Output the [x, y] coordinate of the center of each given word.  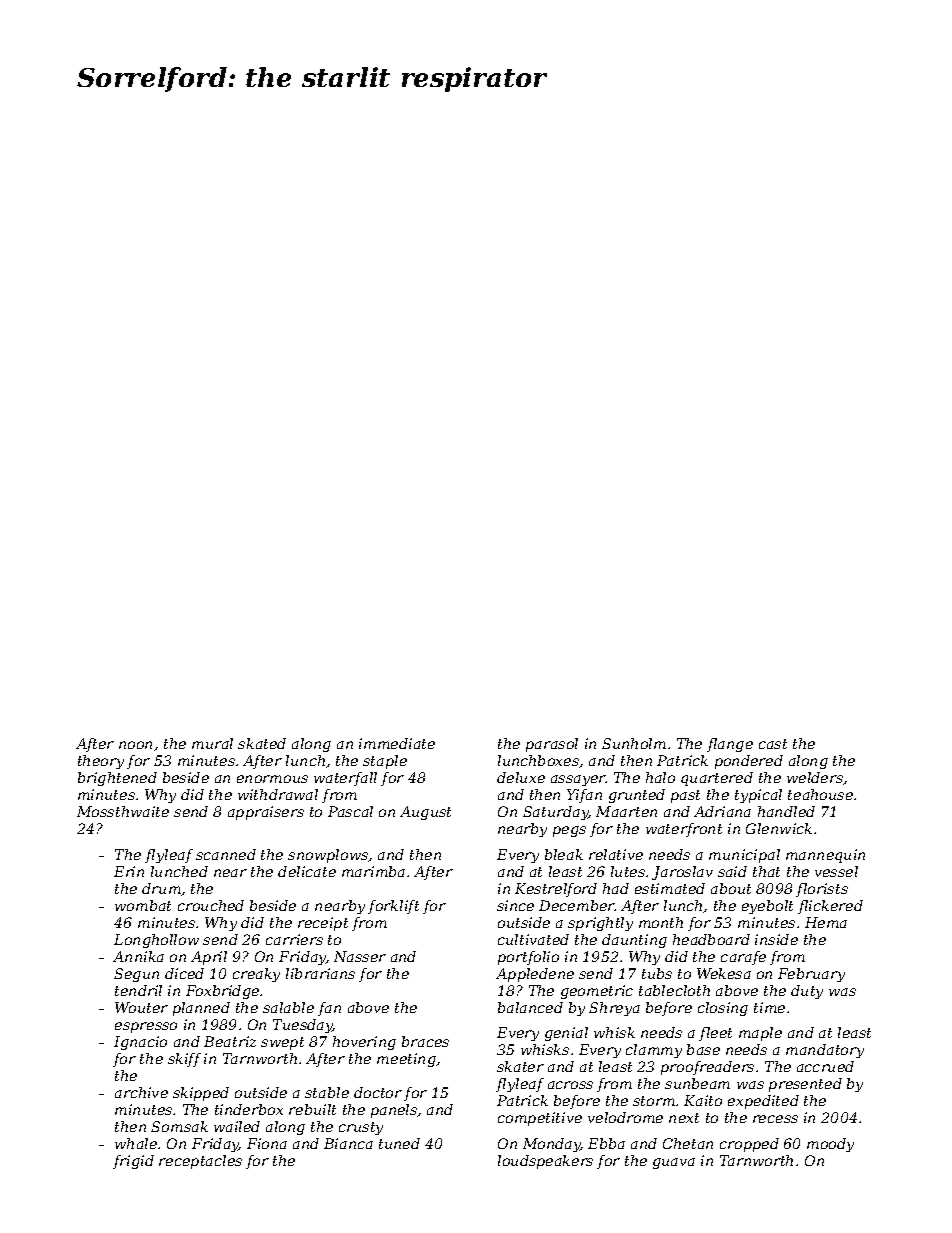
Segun [136, 975]
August [425, 813]
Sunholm [634, 743]
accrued [825, 1066]
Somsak [179, 1126]
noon [135, 745]
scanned [226, 854]
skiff [184, 1060]
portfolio [528, 958]
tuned [399, 1143]
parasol [552, 745]
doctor [378, 1092]
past [685, 796]
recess [775, 1119]
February [811, 975]
